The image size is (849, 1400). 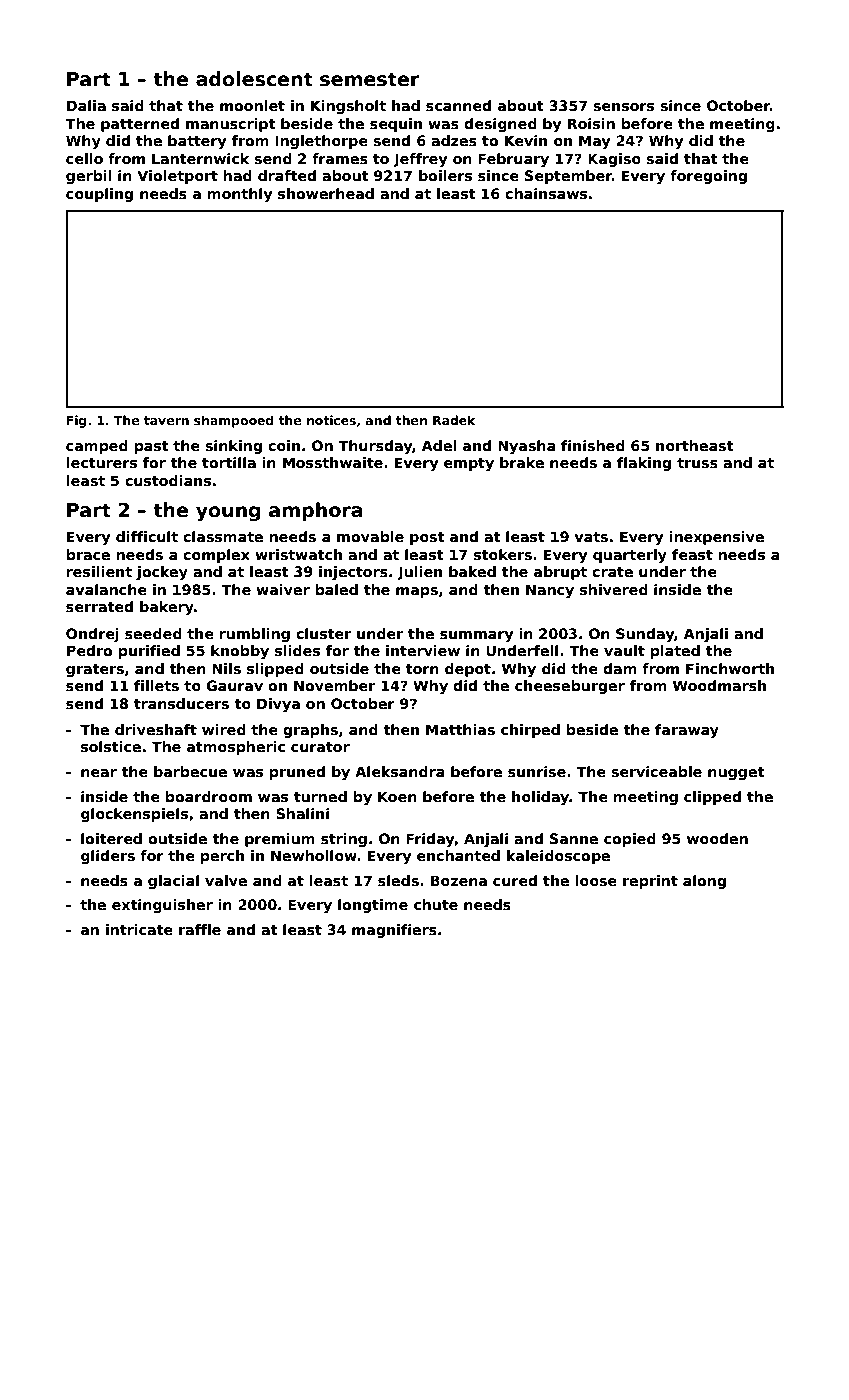 I want to click on brake, so click(x=522, y=462).
